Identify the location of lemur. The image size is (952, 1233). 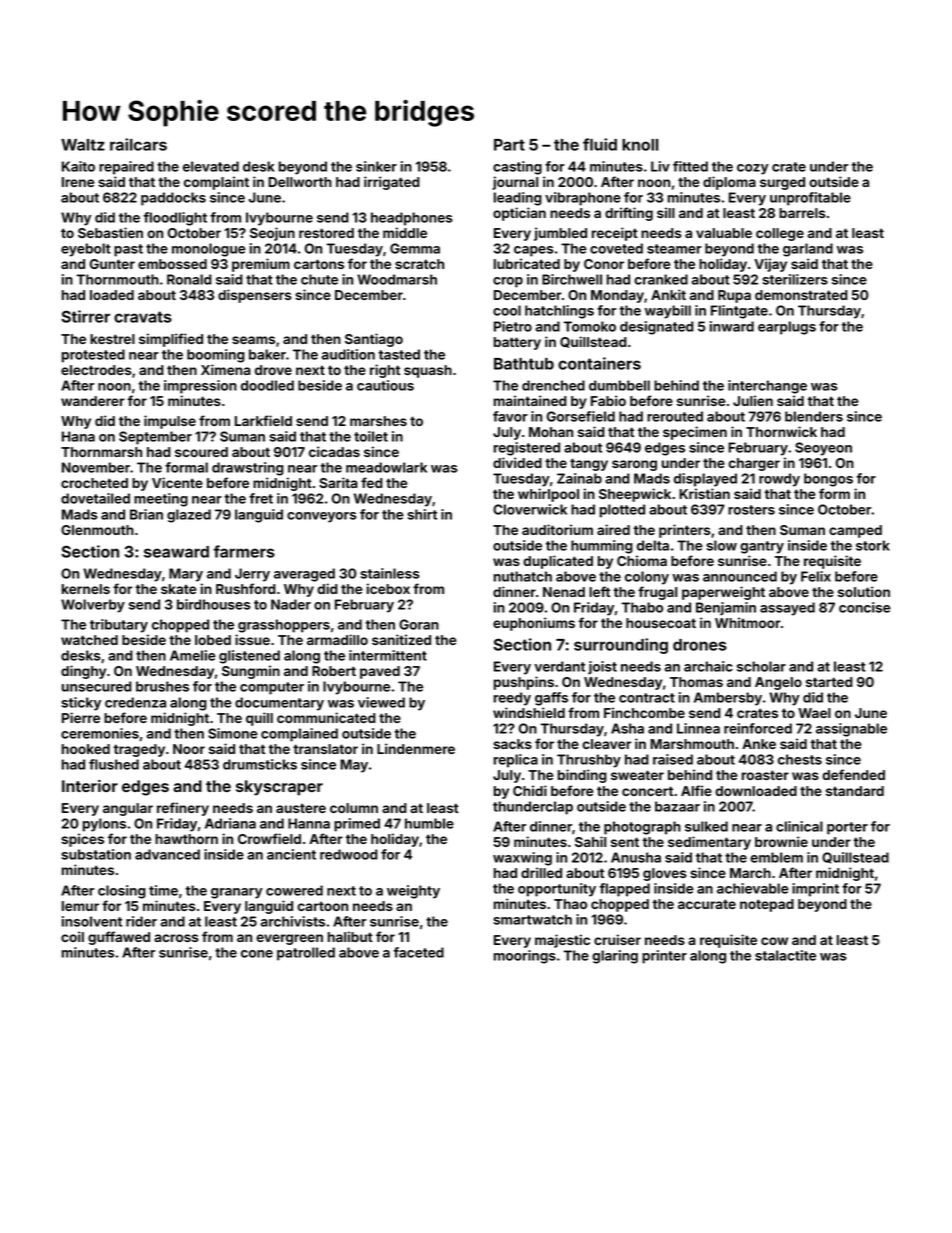
(80, 906).
